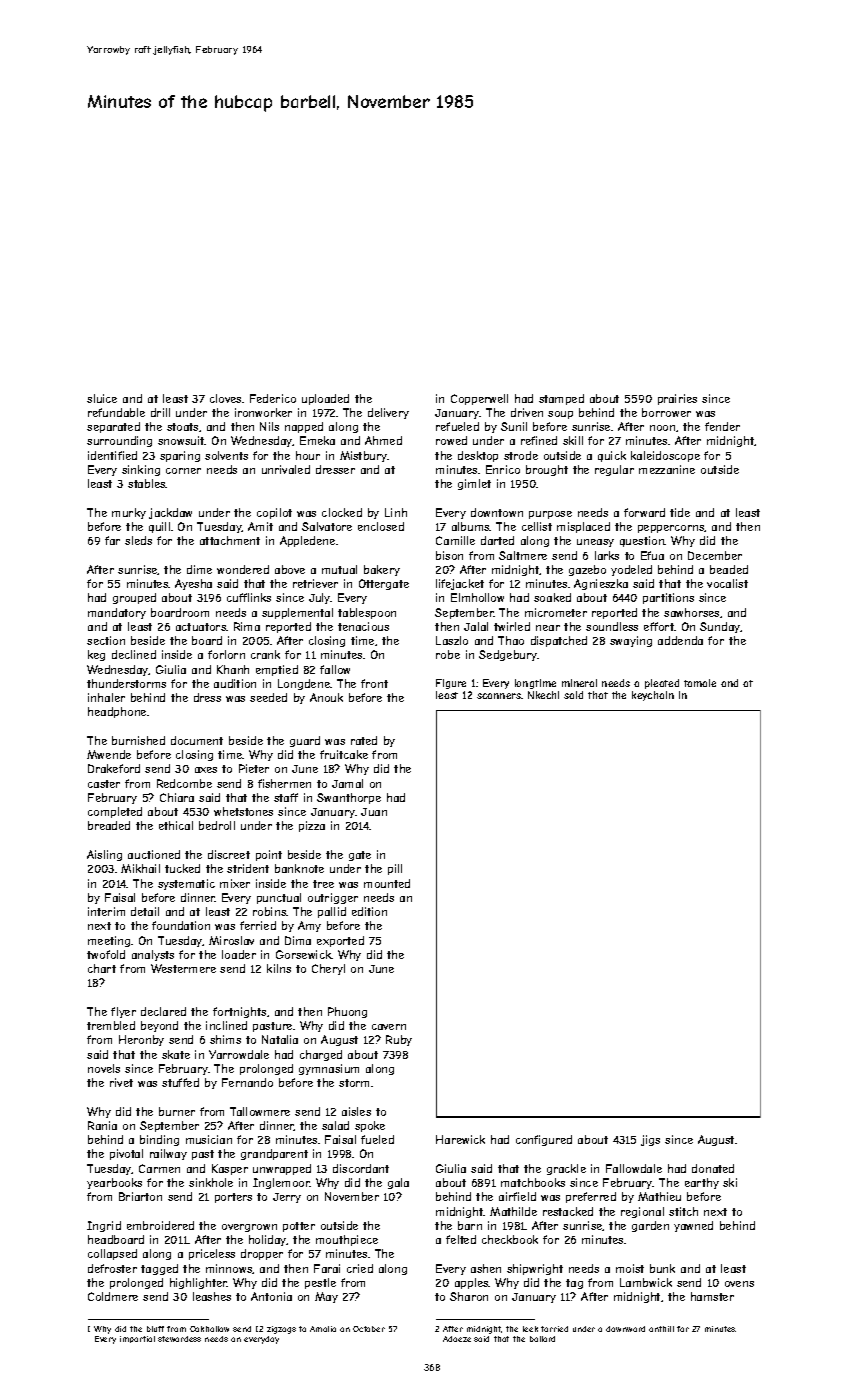  What do you see at coordinates (677, 399) in the image?
I see `prairies` at bounding box center [677, 399].
